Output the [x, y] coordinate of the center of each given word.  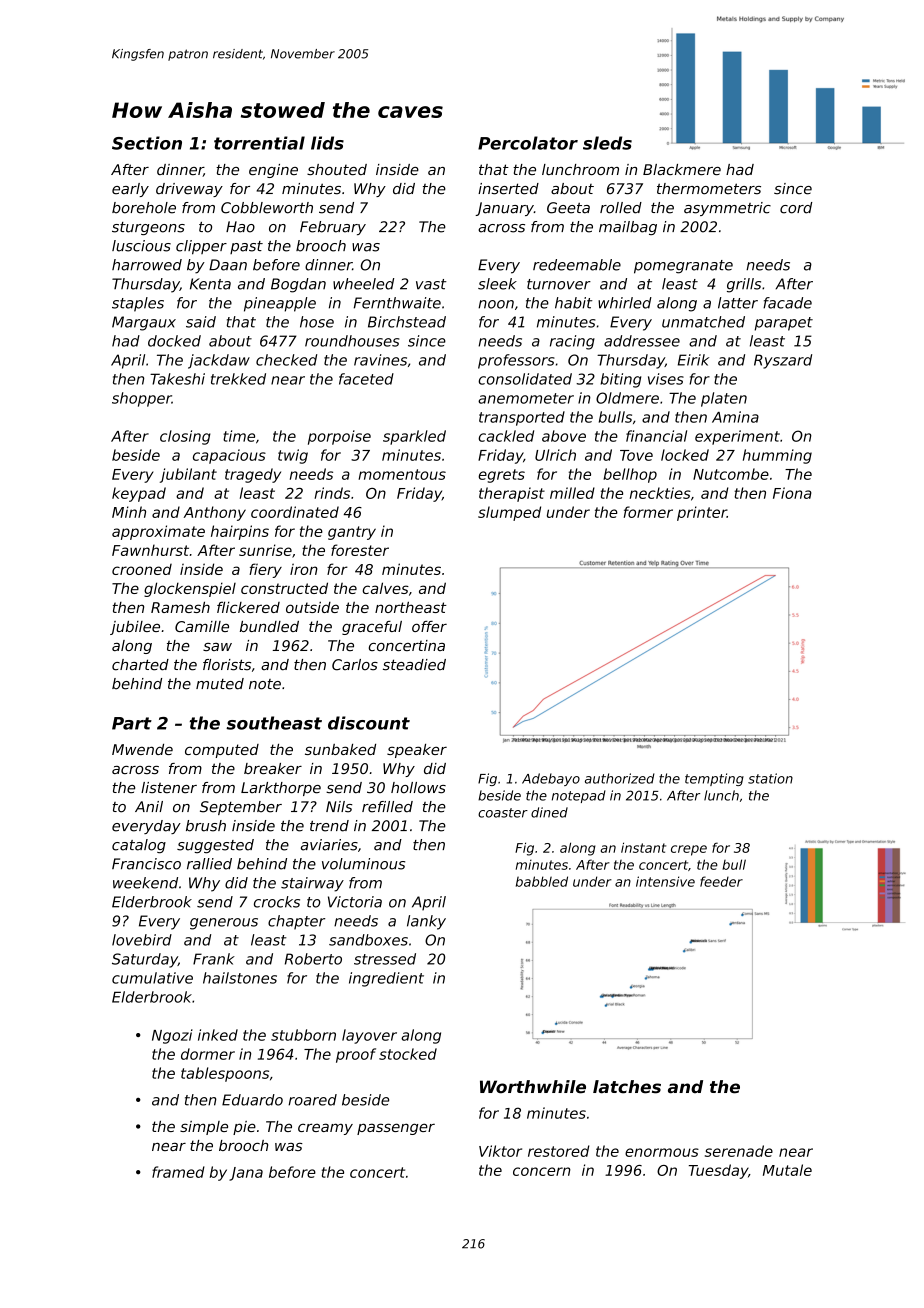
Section [147, 143]
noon [496, 304]
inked [218, 1035]
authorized [620, 778]
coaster [503, 813]
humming [777, 456]
